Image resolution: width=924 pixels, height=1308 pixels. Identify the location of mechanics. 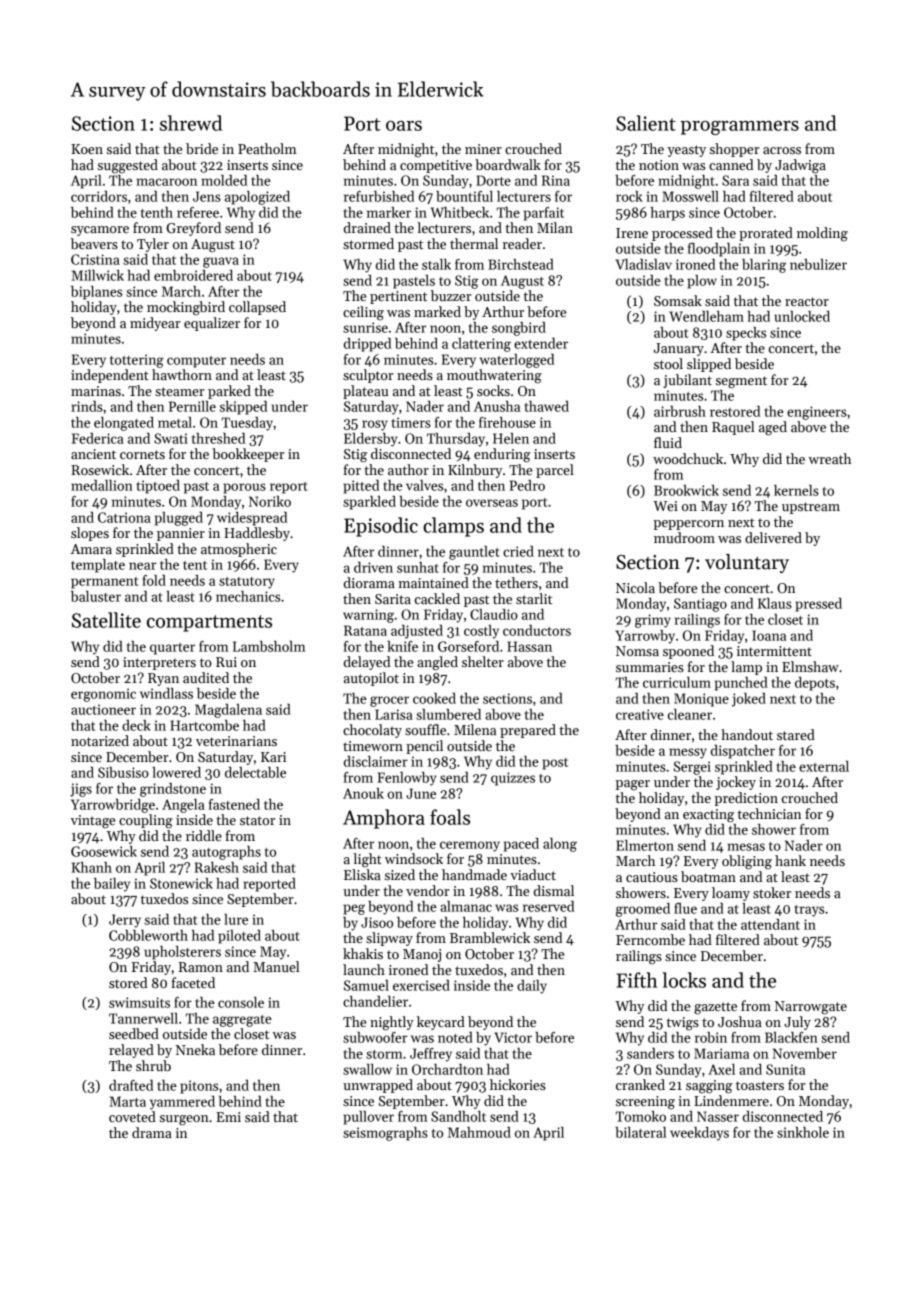
(248, 596).
